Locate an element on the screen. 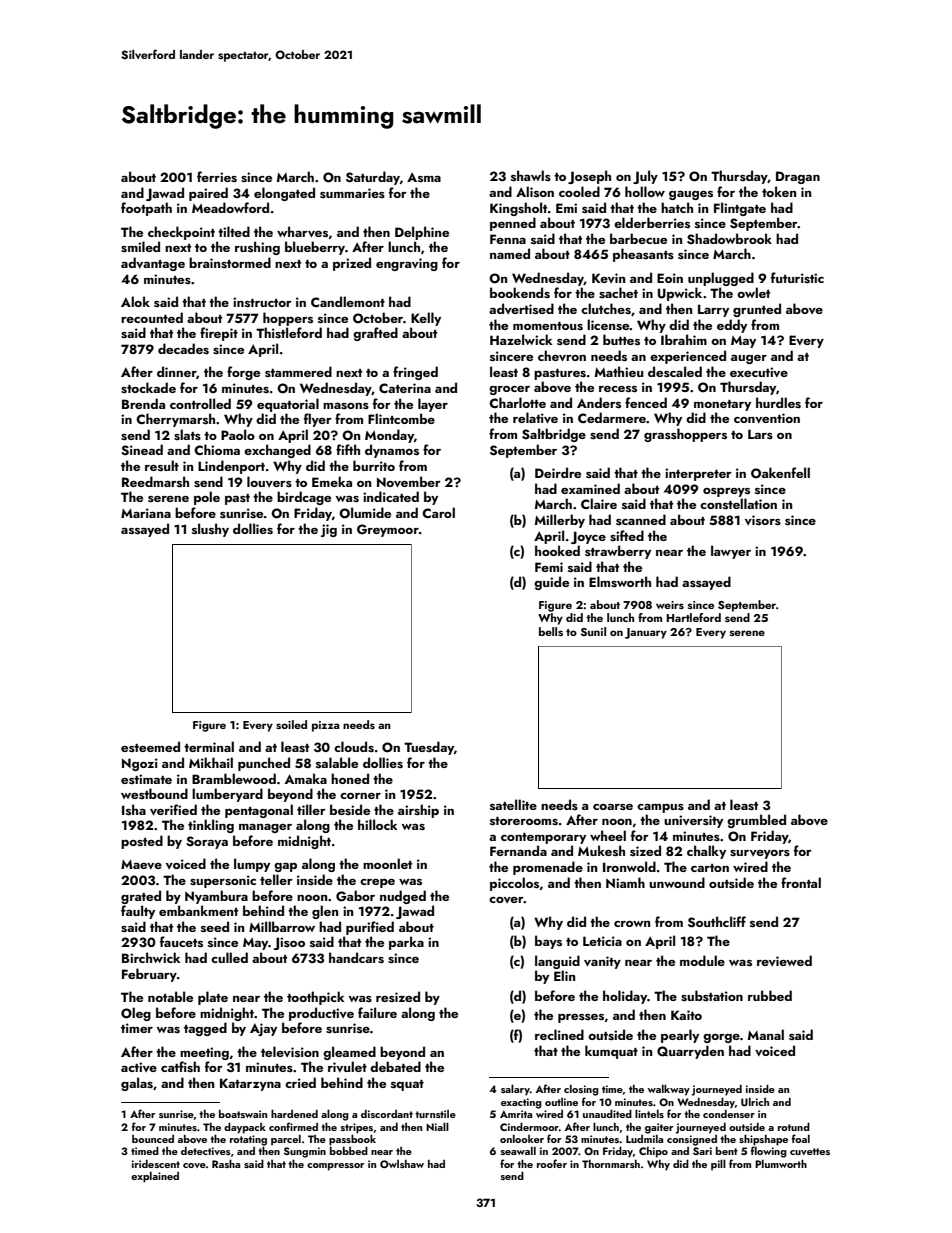 This screenshot has height=1233, width=952. languid is located at coordinates (557, 962).
